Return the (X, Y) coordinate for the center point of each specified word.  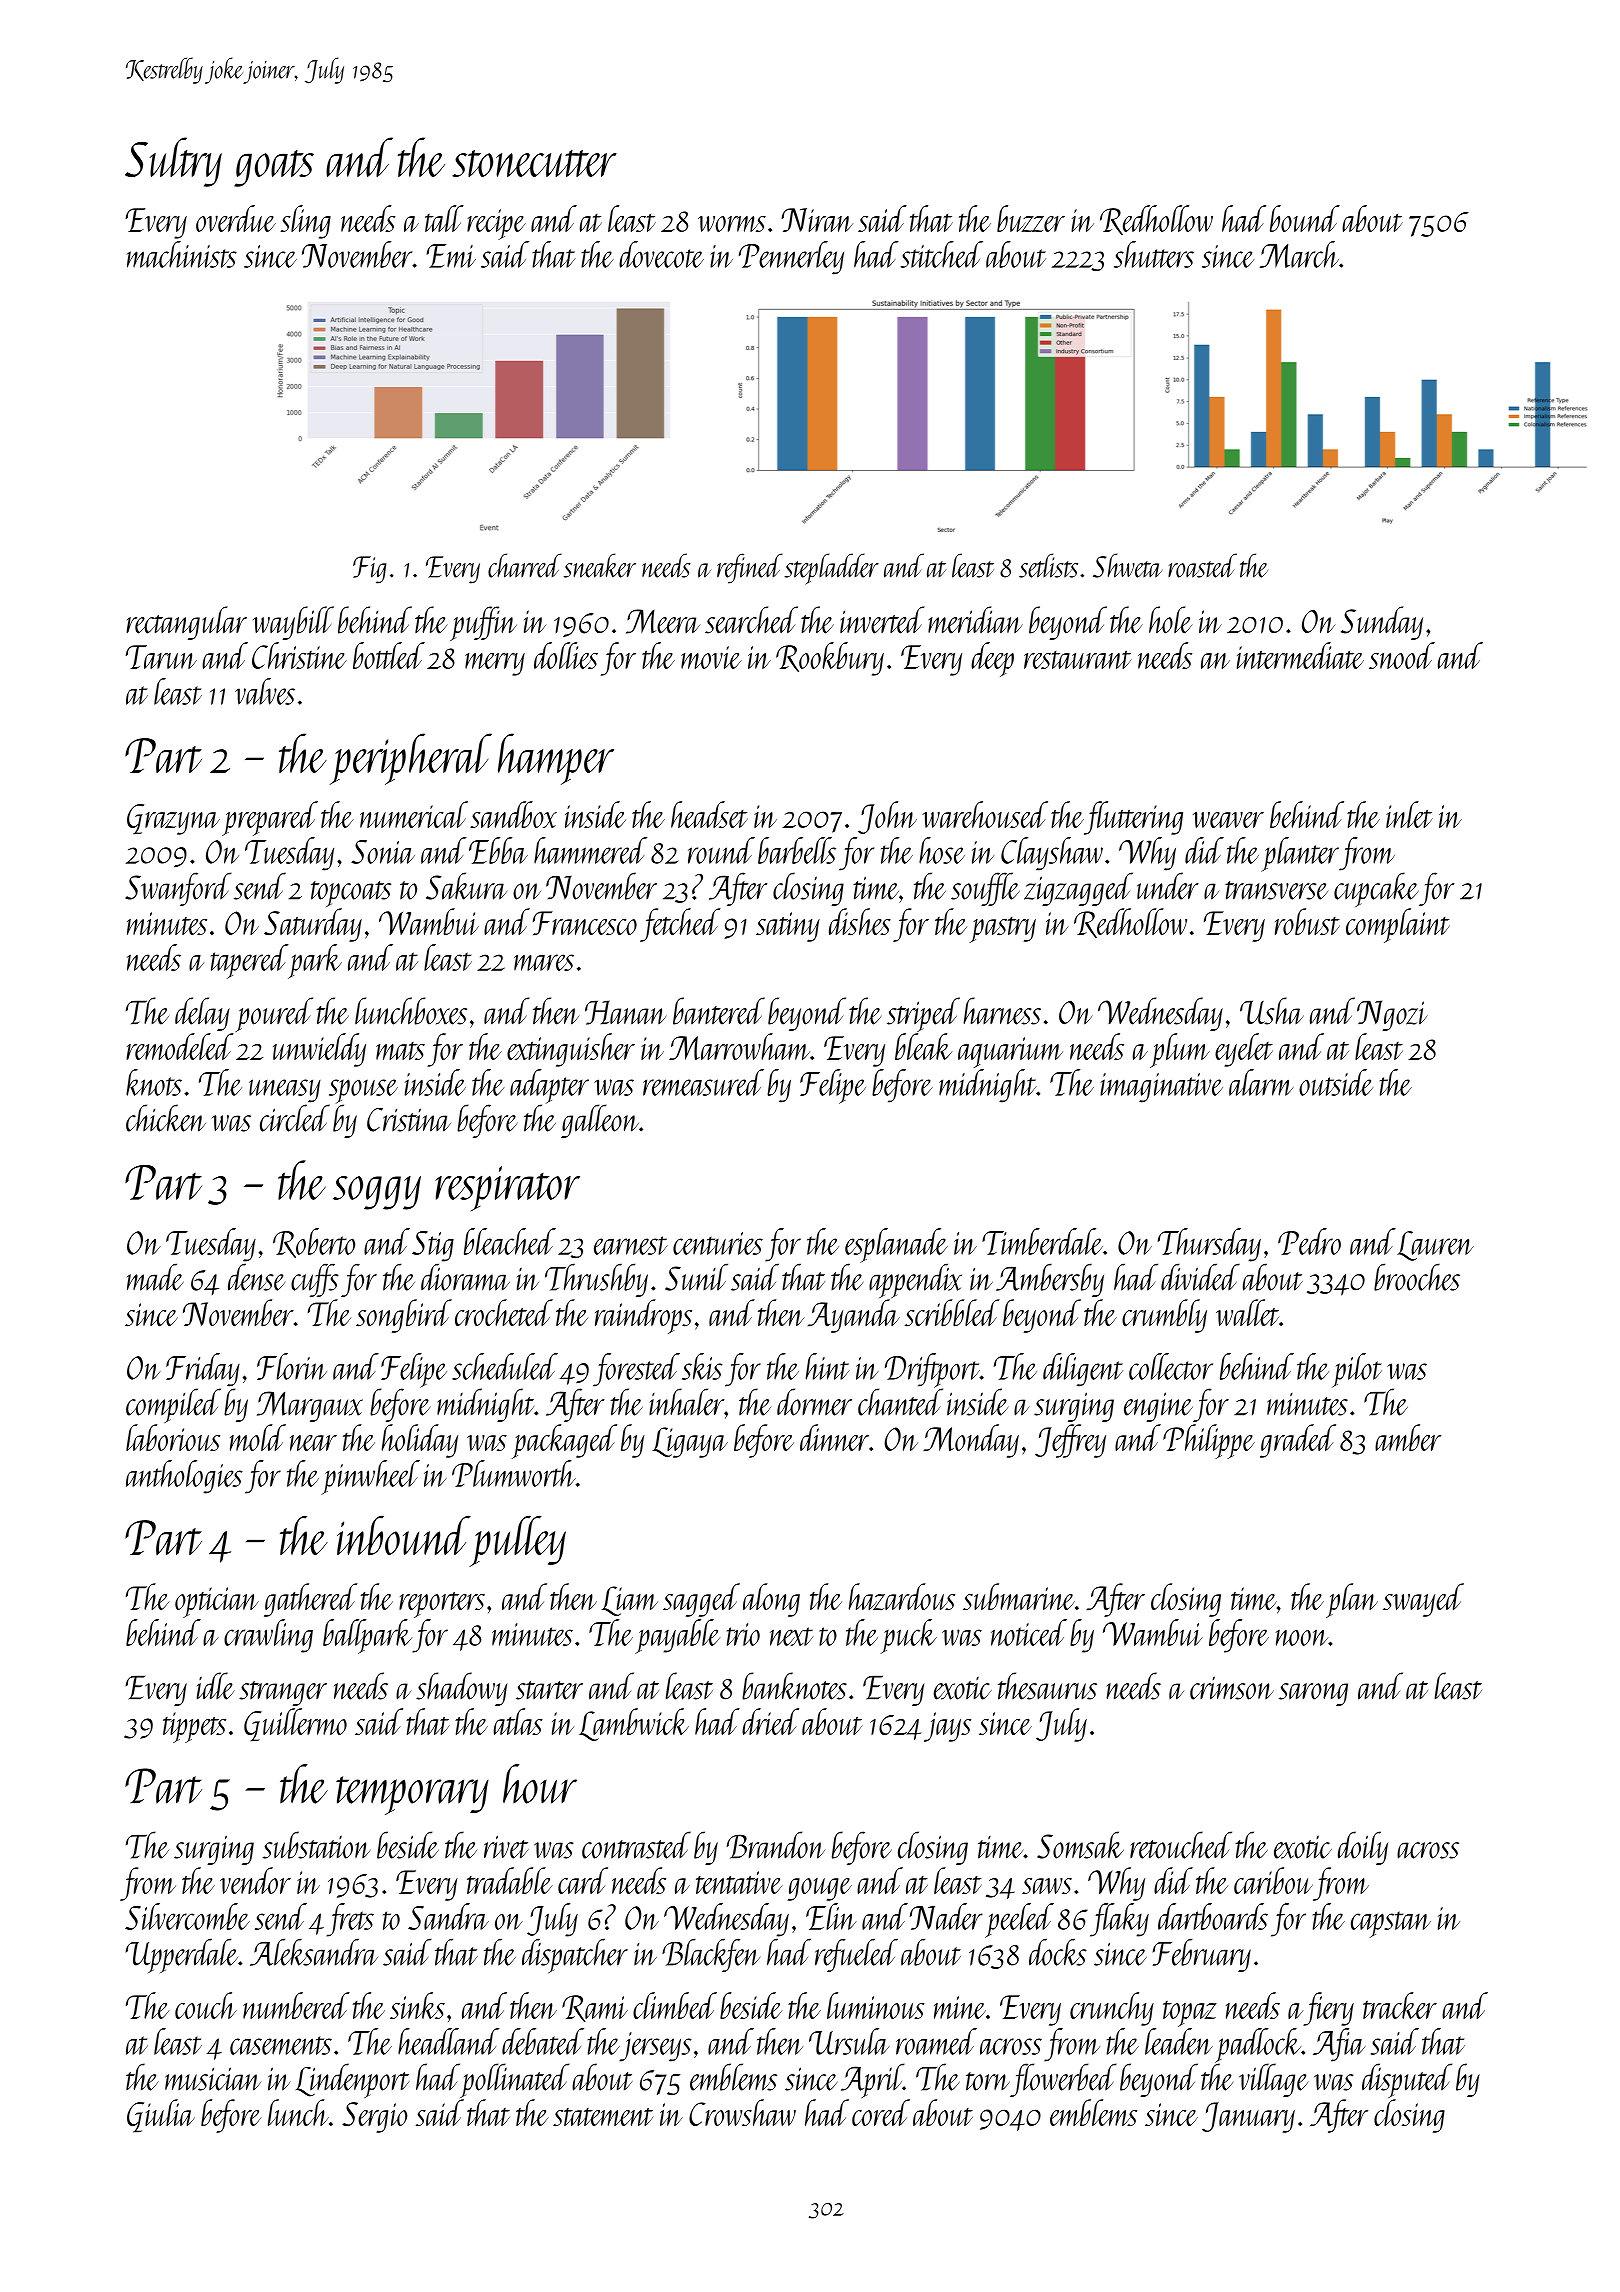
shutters (1154, 254)
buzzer (1031, 218)
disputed (1407, 2080)
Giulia (161, 2116)
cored (881, 2112)
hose (942, 850)
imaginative (1161, 1088)
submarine (1019, 1597)
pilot (1357, 1370)
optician (217, 1602)
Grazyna (173, 819)
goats (274, 168)
